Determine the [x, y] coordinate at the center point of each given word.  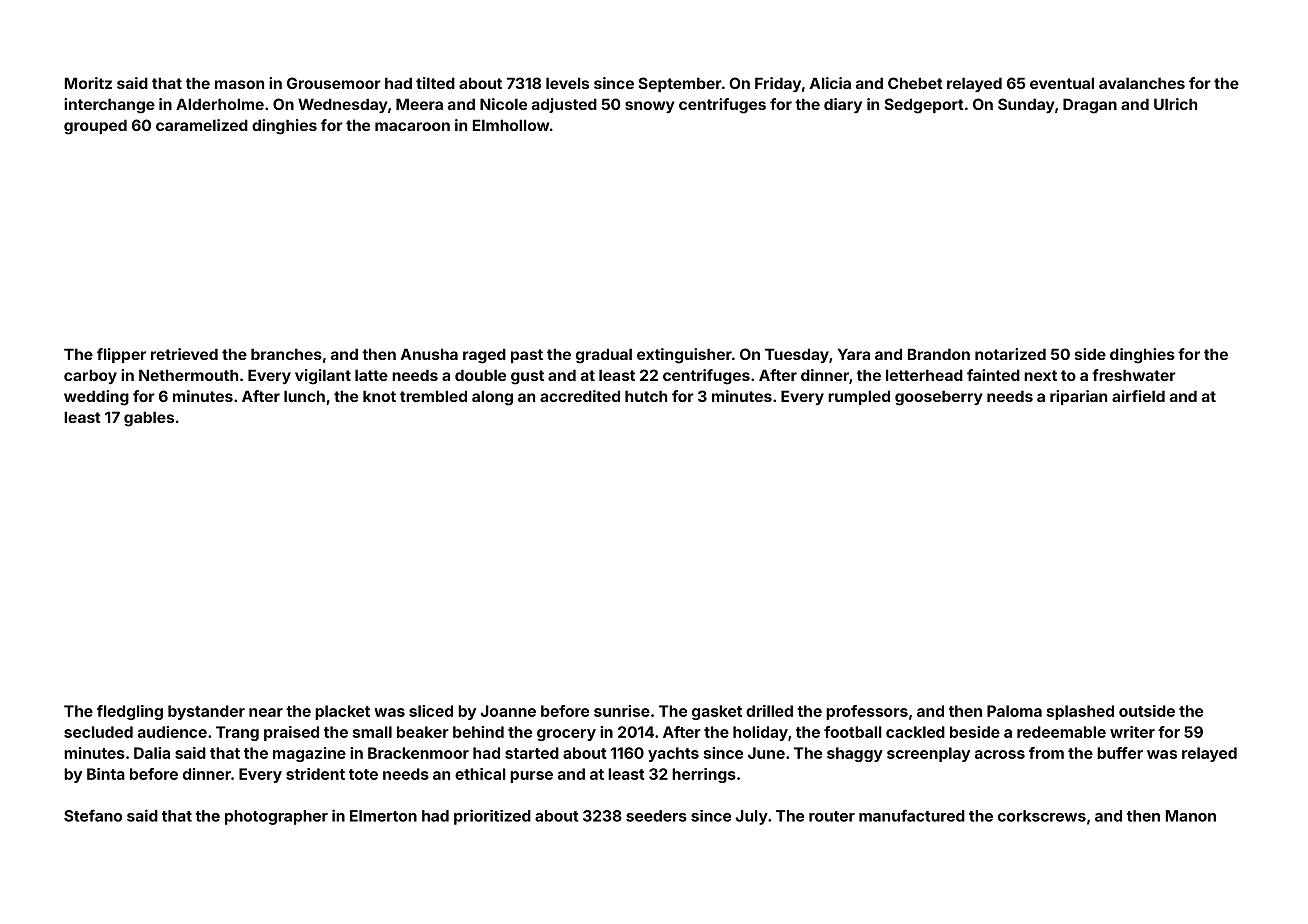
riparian [1078, 397]
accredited [580, 396]
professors [867, 712]
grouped [95, 127]
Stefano [93, 815]
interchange [109, 106]
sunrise [622, 711]
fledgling [130, 712]
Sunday [1026, 105]
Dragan [1090, 106]
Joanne [508, 711]
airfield [1138, 396]
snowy [649, 107]
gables [149, 419]
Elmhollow [511, 125]
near [266, 712]
